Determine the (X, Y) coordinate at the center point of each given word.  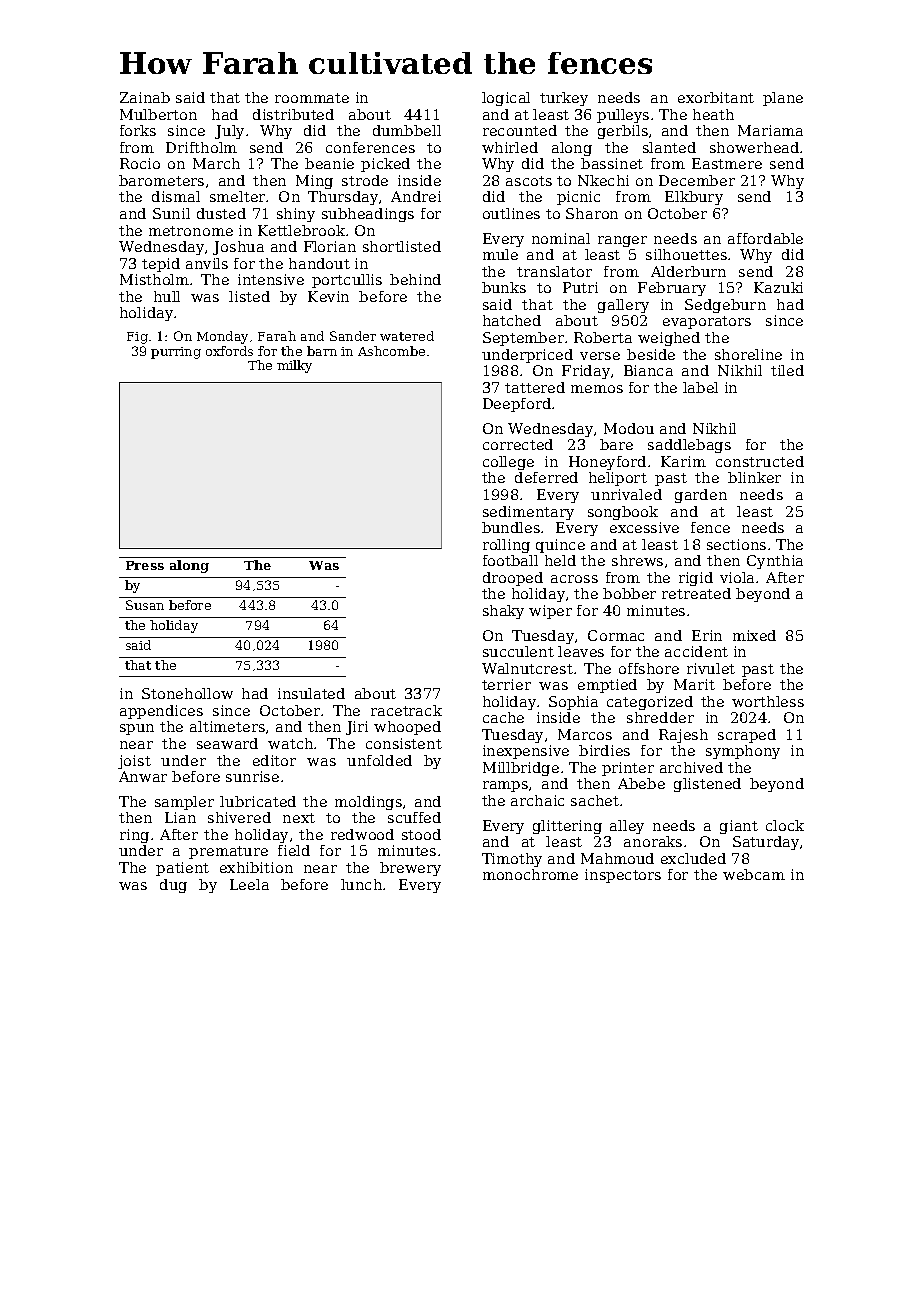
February (672, 289)
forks (138, 130)
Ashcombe (391, 351)
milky (294, 366)
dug (173, 886)
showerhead (754, 147)
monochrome (530, 874)
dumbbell (407, 130)
